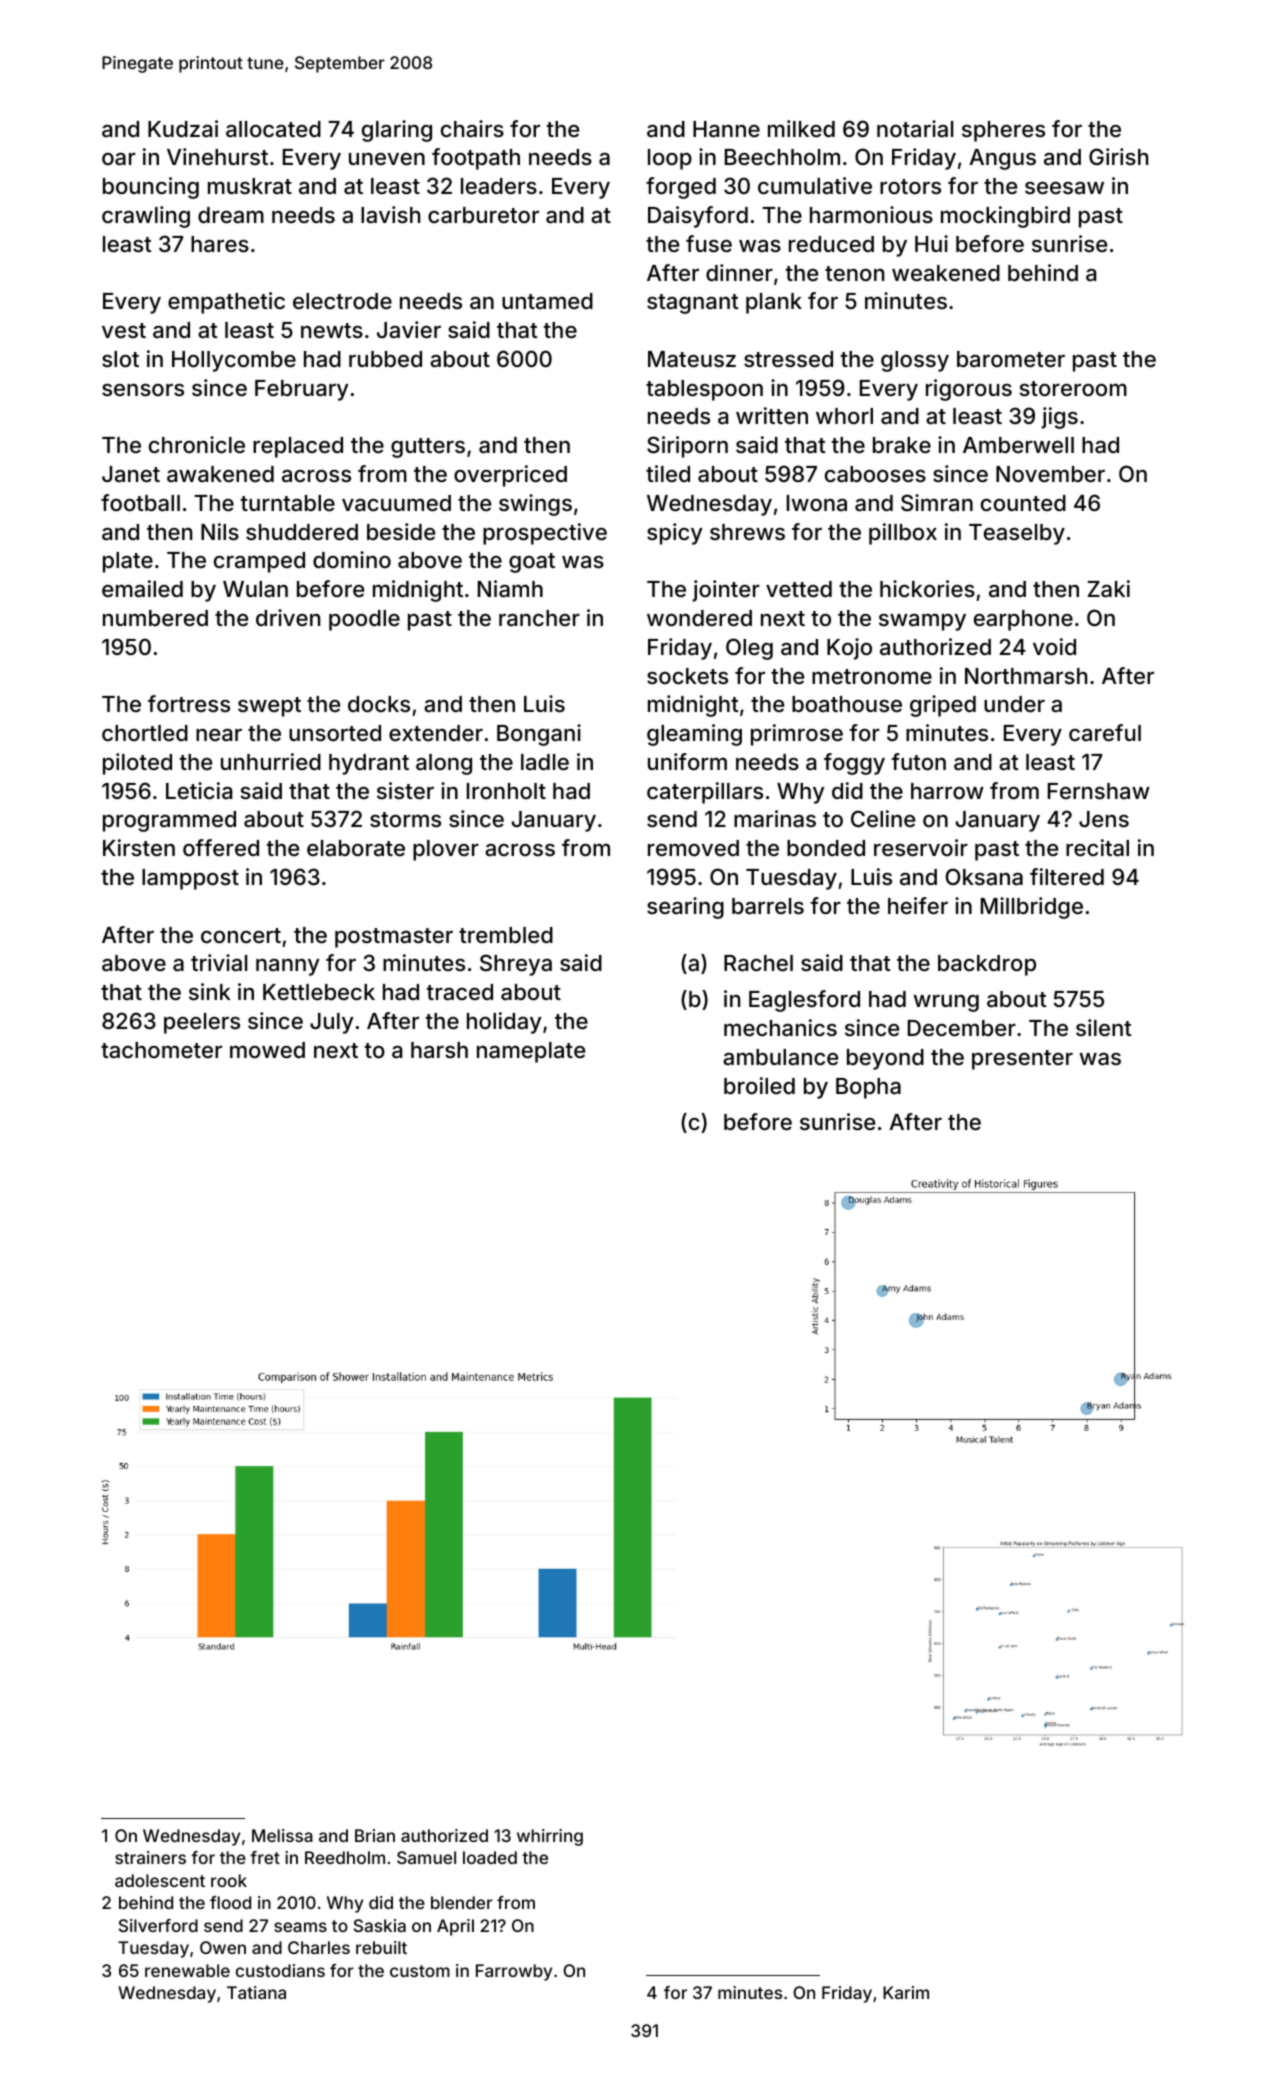 Image resolution: width=1261 pixels, height=2076 pixels. I want to click on marinas, so click(775, 819).
